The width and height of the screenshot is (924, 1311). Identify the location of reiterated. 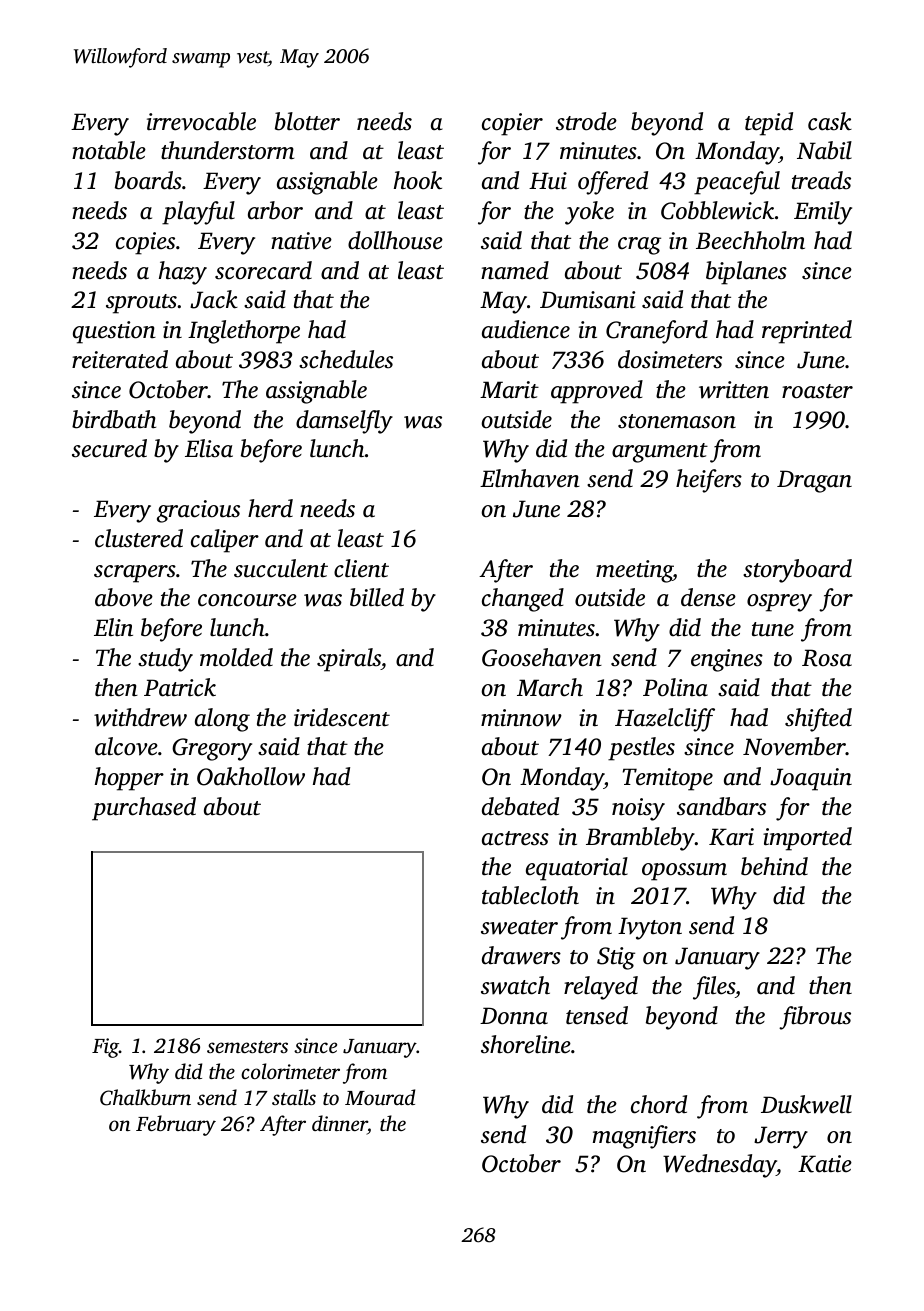
(120, 359).
